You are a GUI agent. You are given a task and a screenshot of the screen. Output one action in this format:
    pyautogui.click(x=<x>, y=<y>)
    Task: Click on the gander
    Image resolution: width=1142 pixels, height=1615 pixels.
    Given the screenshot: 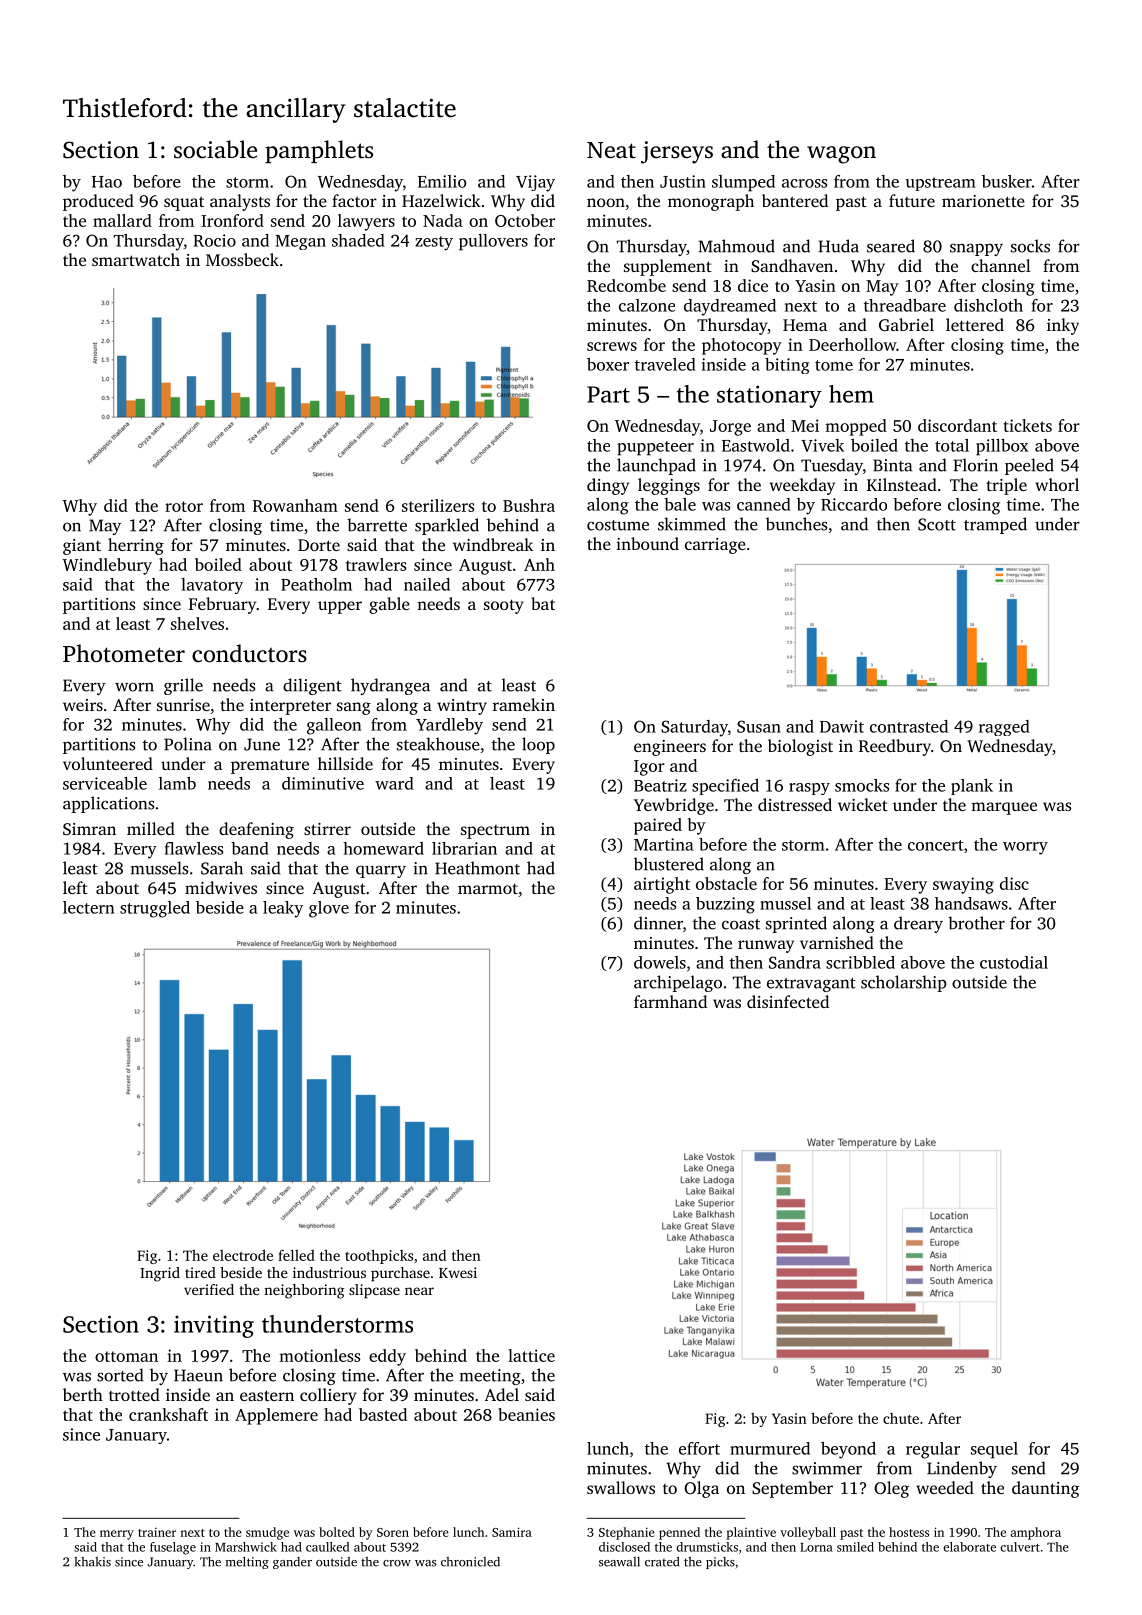 What is the action you would take?
    pyautogui.click(x=292, y=1563)
